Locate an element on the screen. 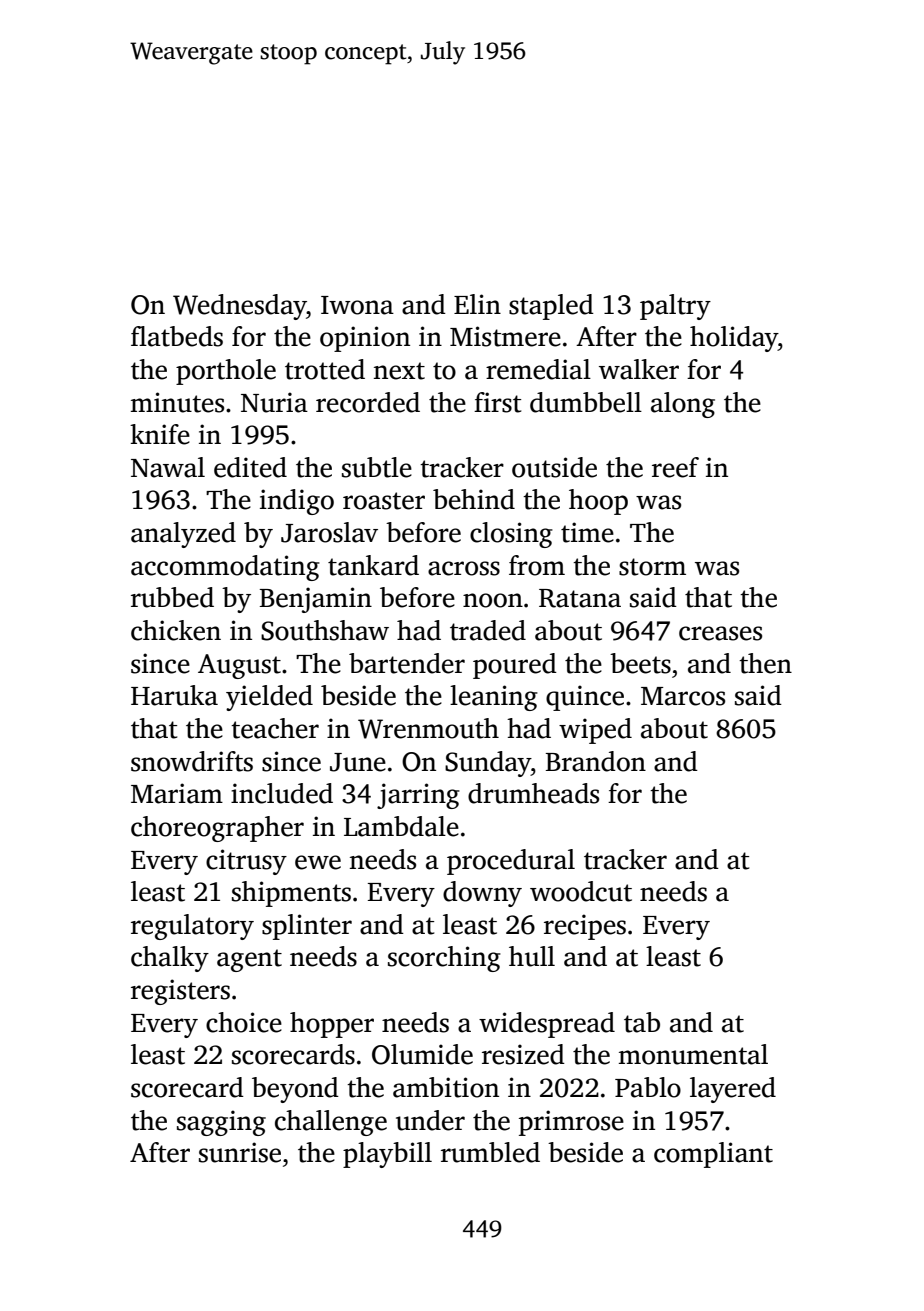  choreographer is located at coordinates (217, 829).
